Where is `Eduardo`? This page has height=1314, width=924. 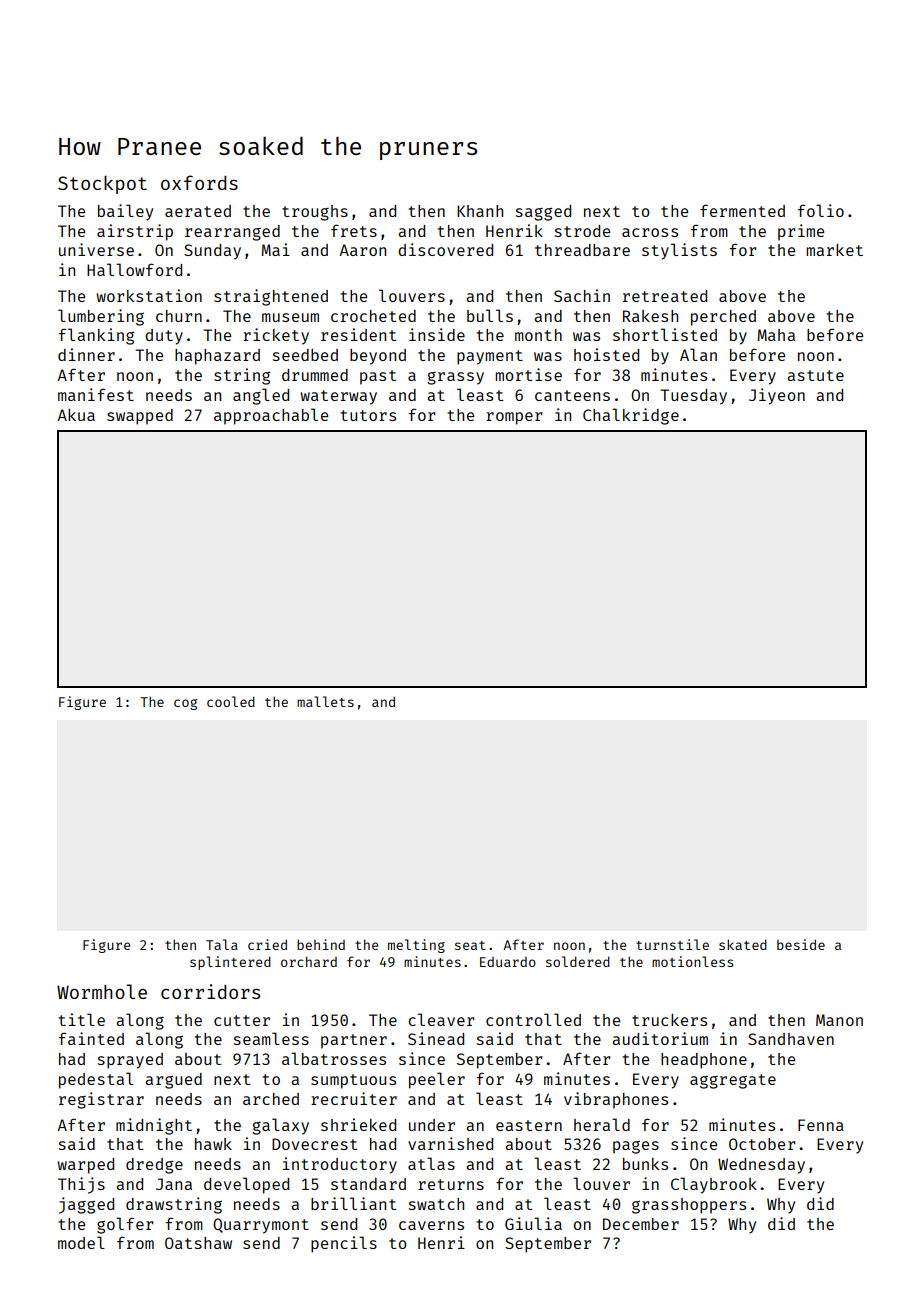 Eduardo is located at coordinates (508, 962).
